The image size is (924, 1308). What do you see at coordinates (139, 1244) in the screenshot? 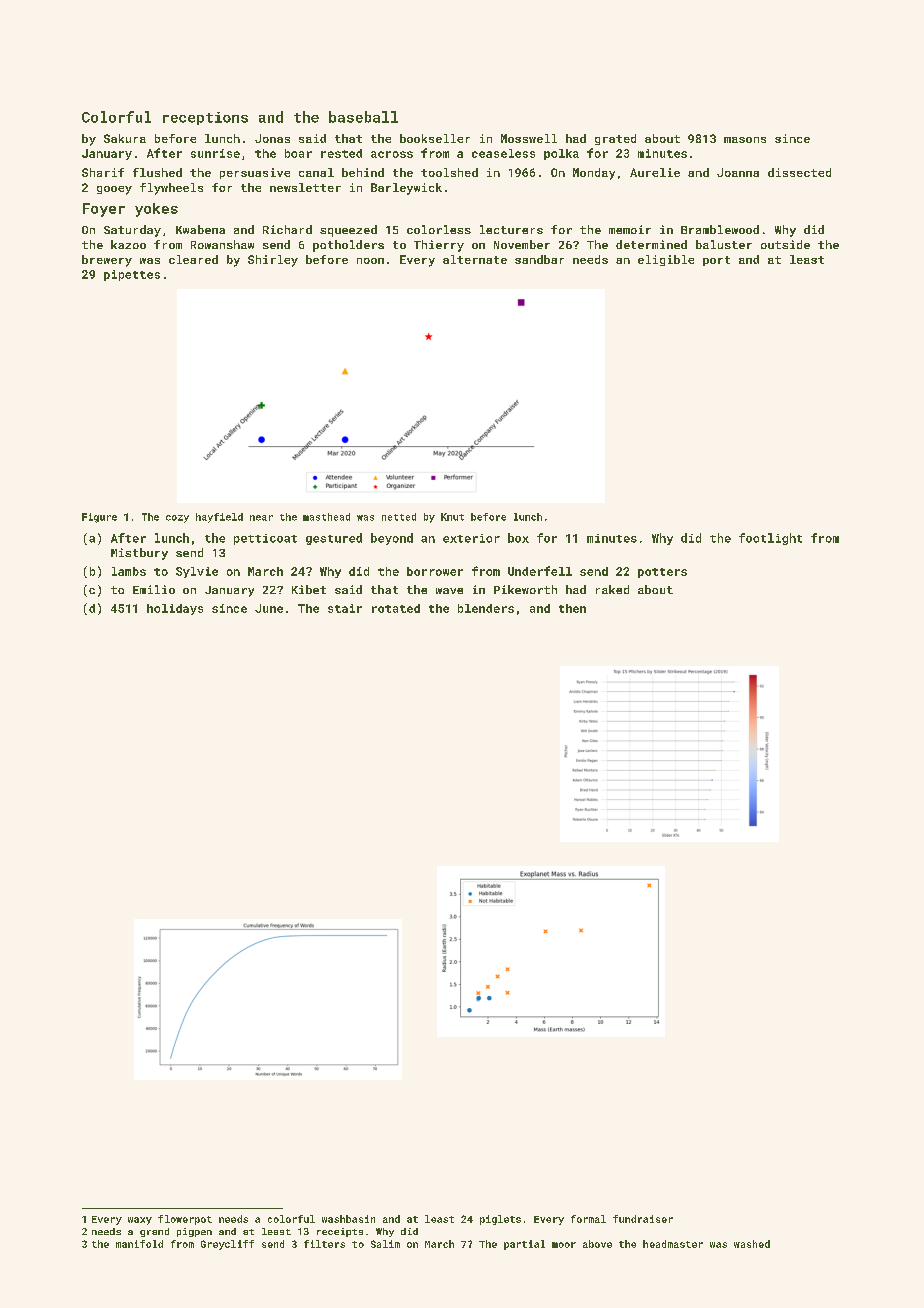
I see `manifold` at bounding box center [139, 1244].
